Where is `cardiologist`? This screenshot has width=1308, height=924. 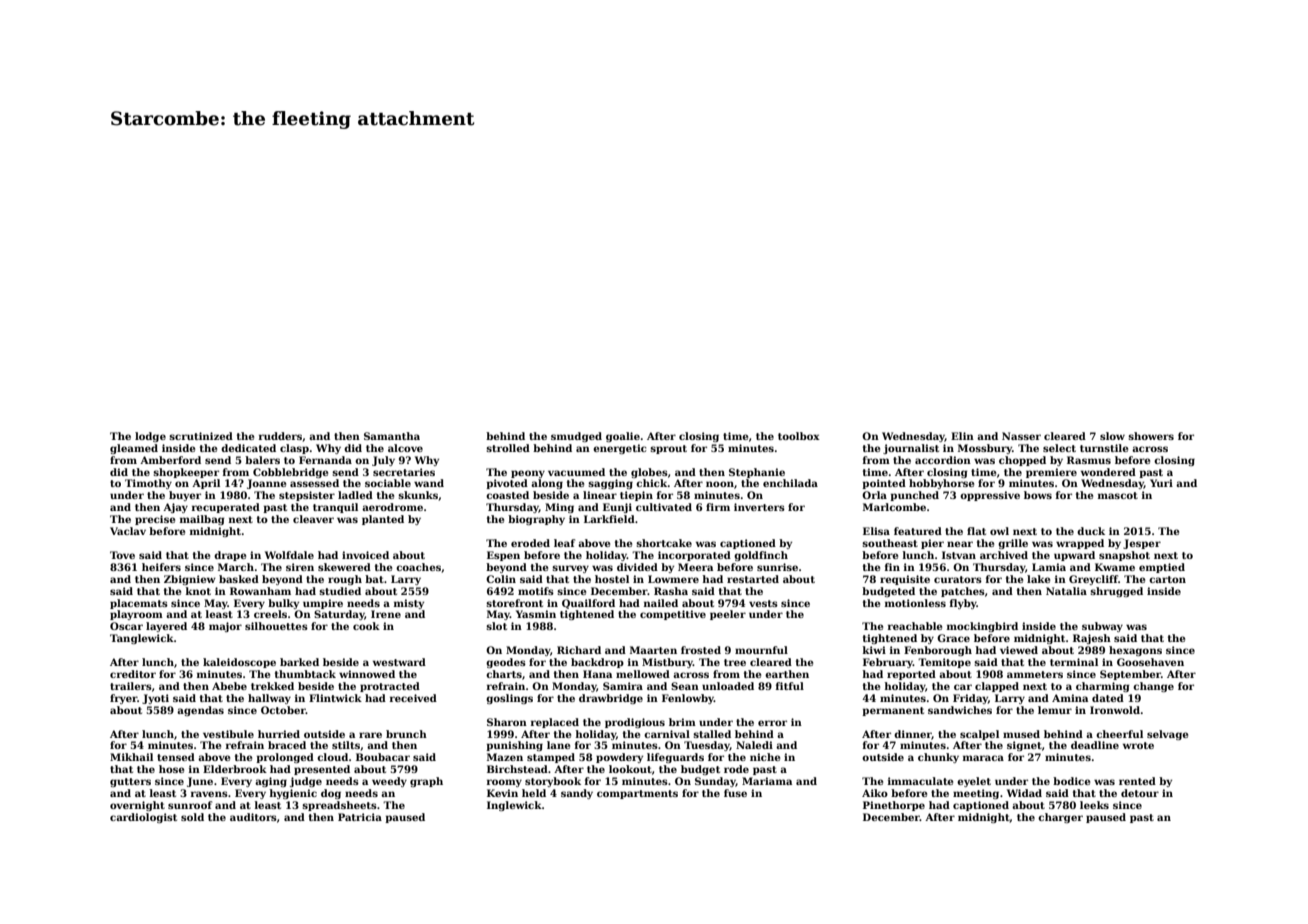
cardiologist is located at coordinates (143, 818).
